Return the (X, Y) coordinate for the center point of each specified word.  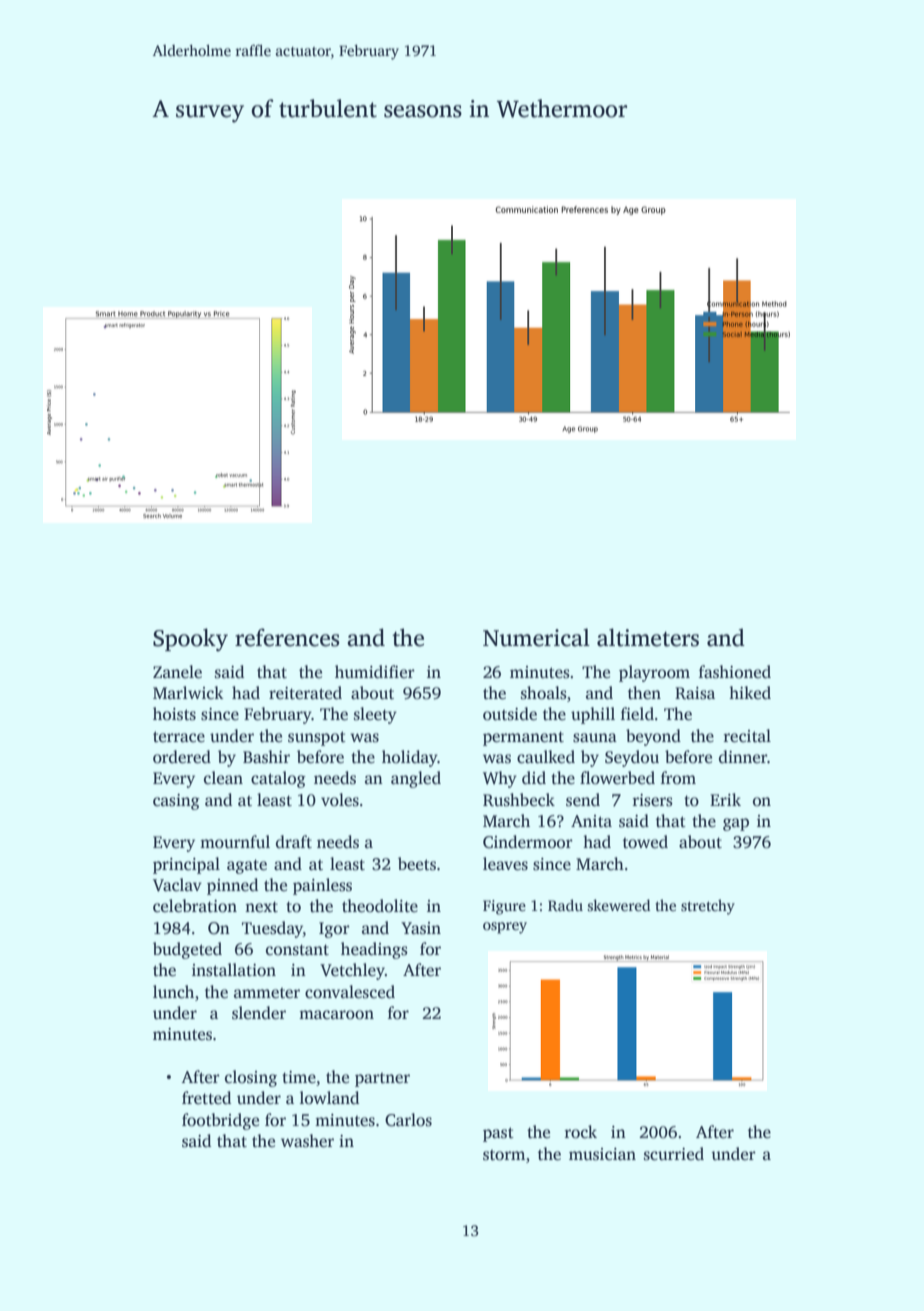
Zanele (177, 672)
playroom (654, 673)
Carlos (408, 1120)
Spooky (190, 639)
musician (602, 1154)
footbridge (220, 1121)
